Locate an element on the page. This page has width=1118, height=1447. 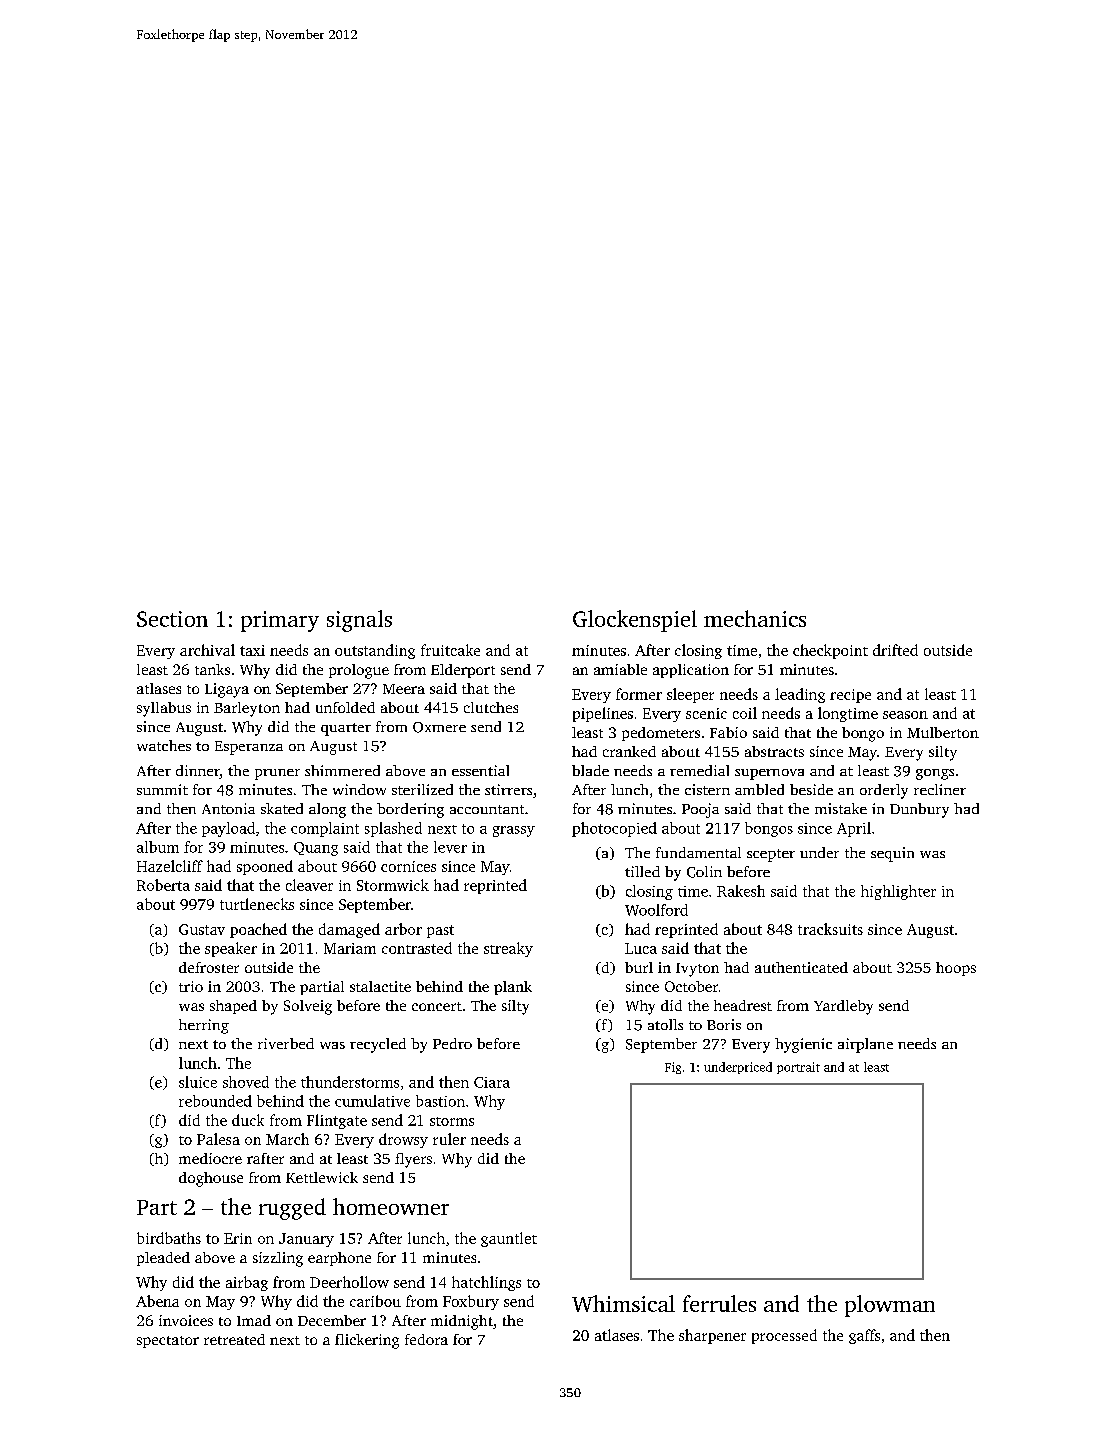
mechanics is located at coordinates (755, 618).
